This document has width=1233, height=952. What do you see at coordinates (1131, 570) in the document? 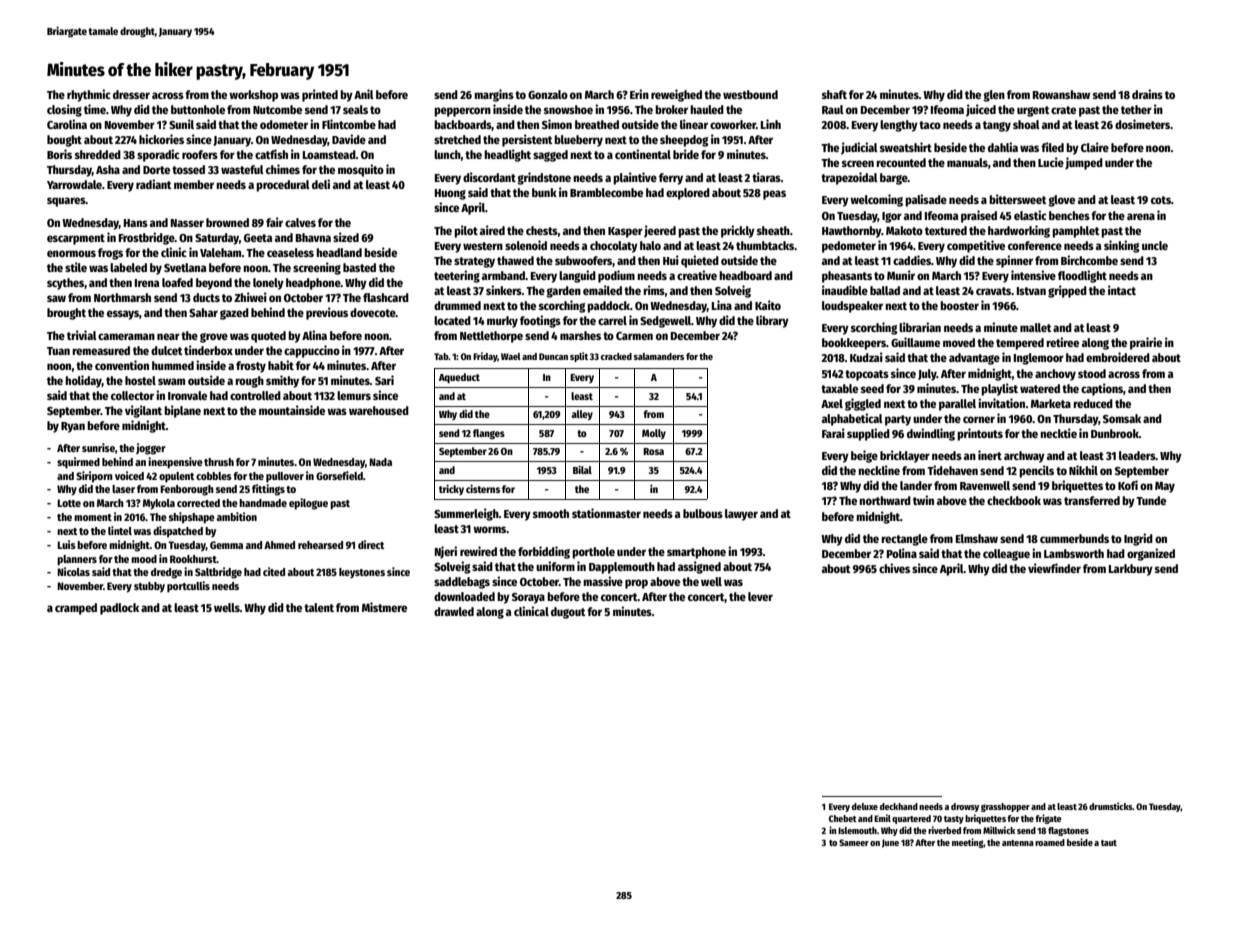
I see `Larkbury` at bounding box center [1131, 570].
